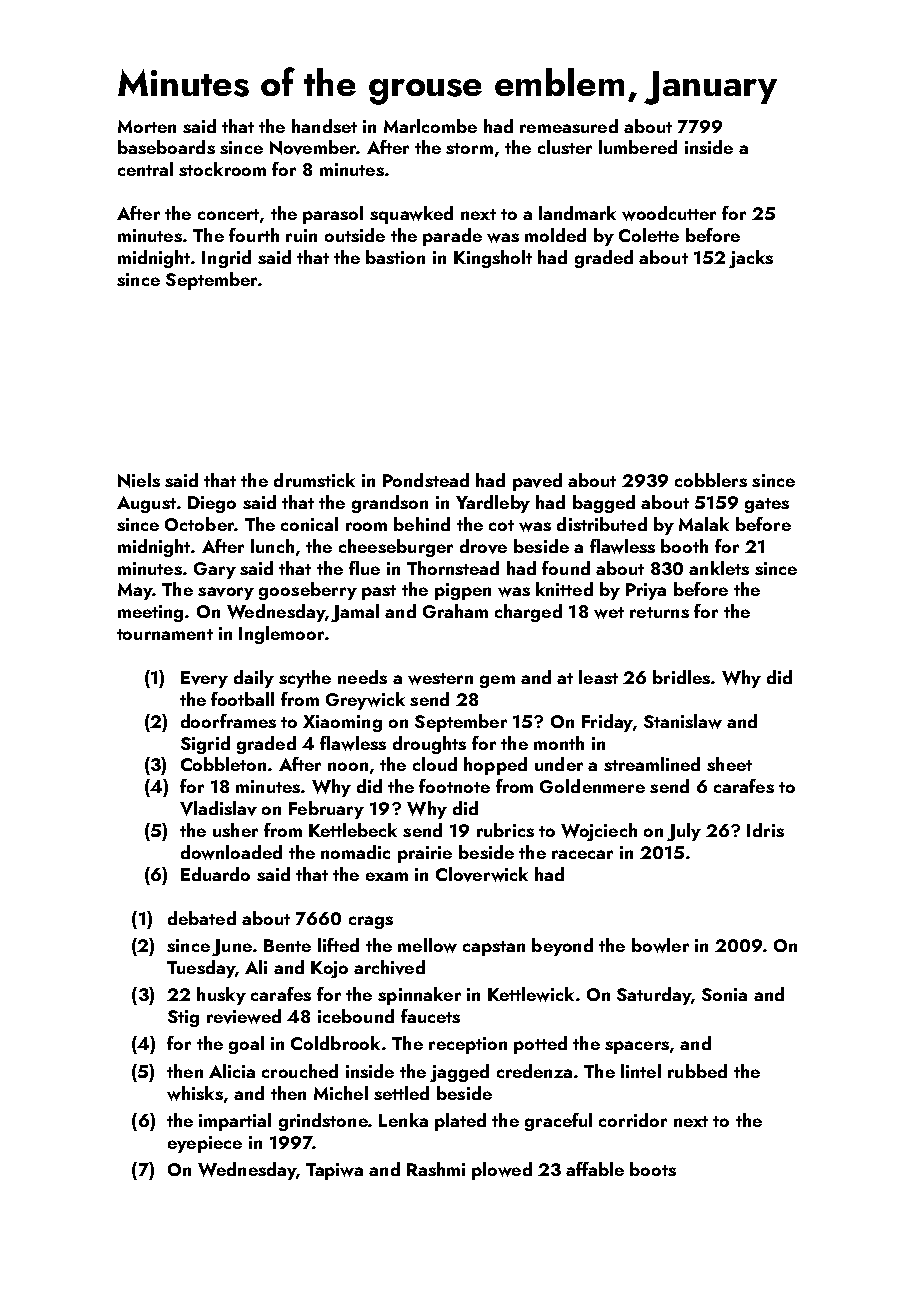 The height and width of the document is (1314, 924). I want to click on tournament, so click(165, 634).
